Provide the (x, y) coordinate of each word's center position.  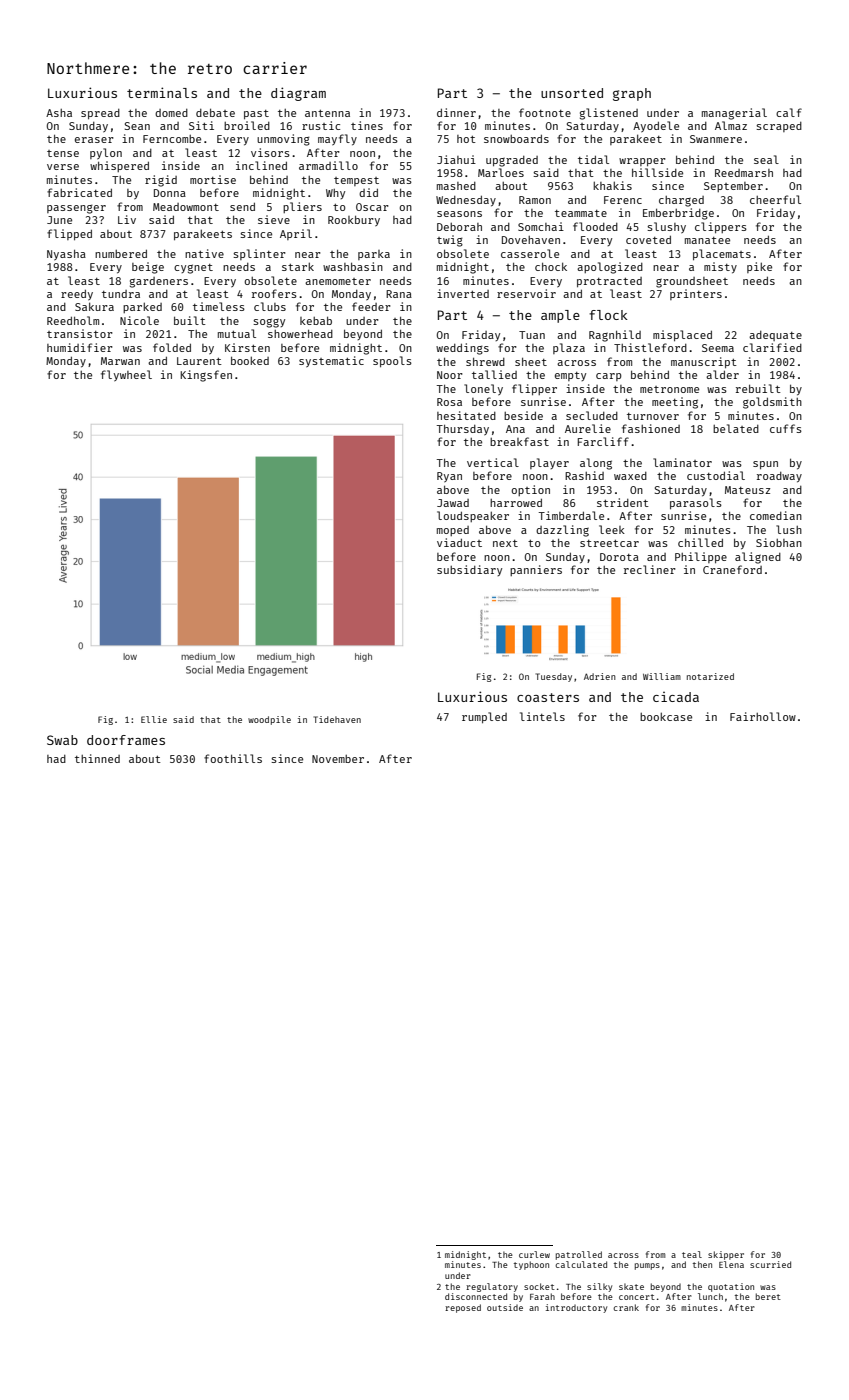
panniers (536, 570)
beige (148, 268)
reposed (463, 1308)
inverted (463, 293)
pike (759, 267)
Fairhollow (763, 716)
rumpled (484, 717)
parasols (696, 503)
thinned (97, 758)
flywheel (126, 375)
